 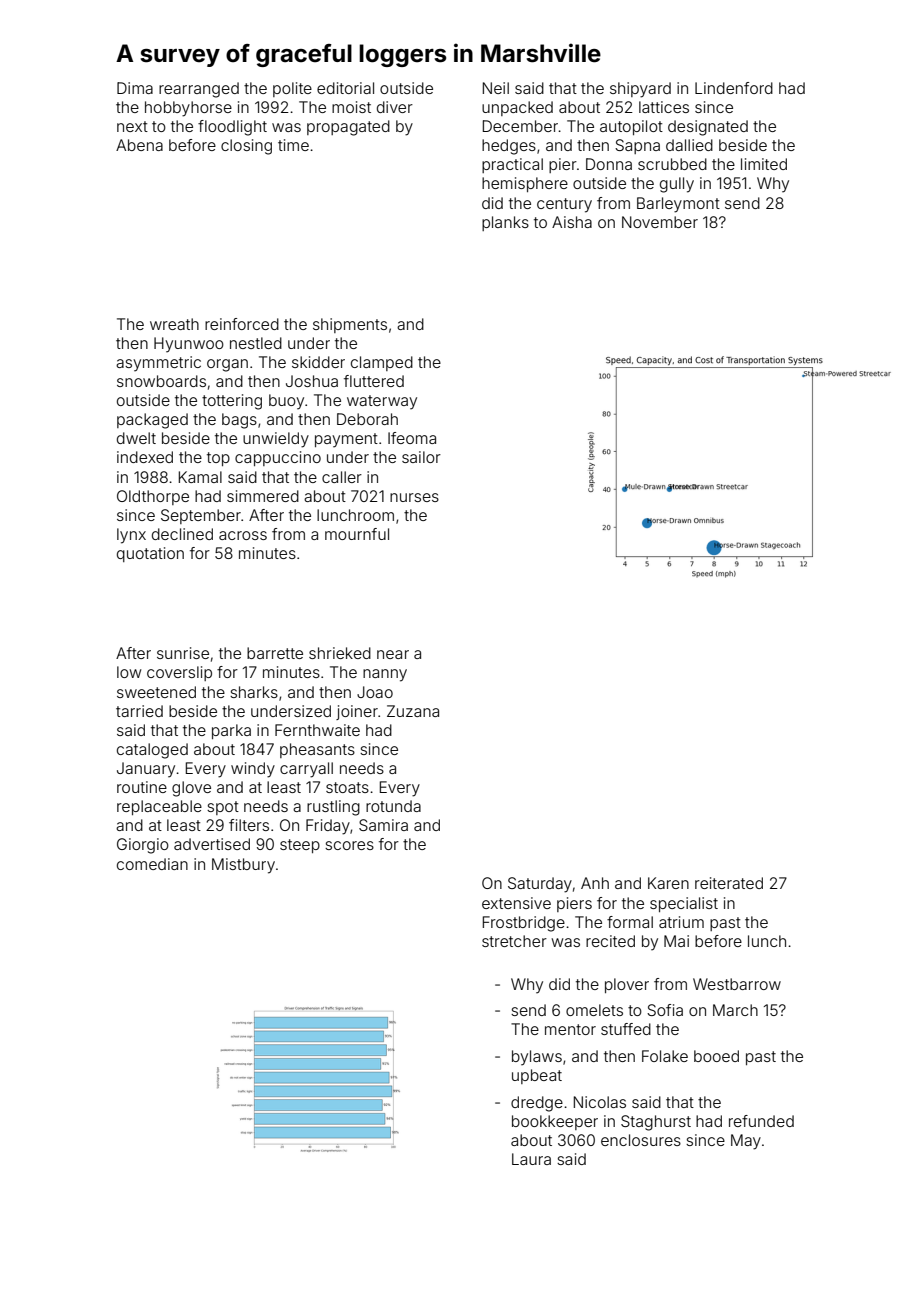 I want to click on refunded, so click(x=761, y=1121).
